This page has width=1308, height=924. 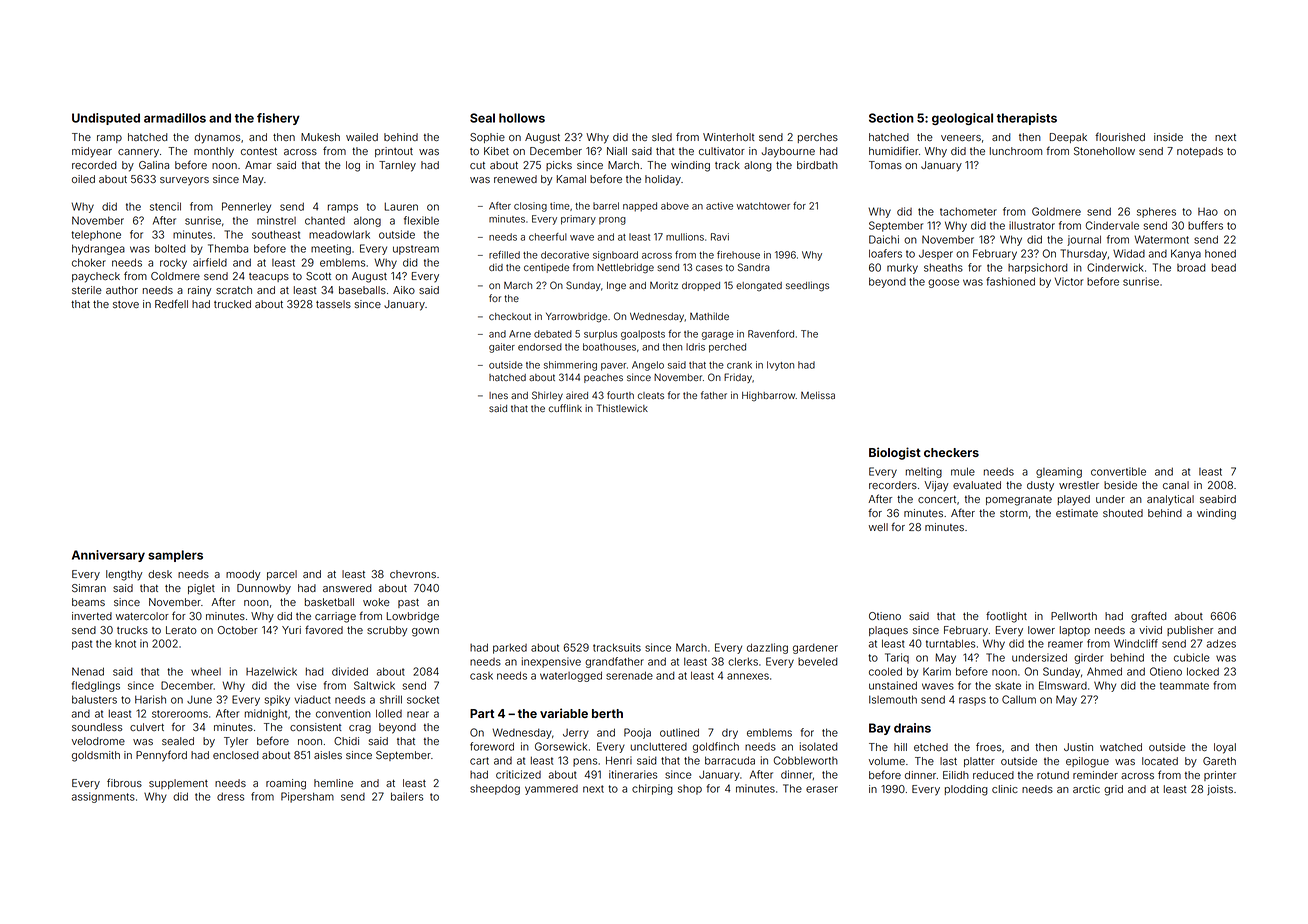 What do you see at coordinates (878, 527) in the page?
I see `well` at bounding box center [878, 527].
